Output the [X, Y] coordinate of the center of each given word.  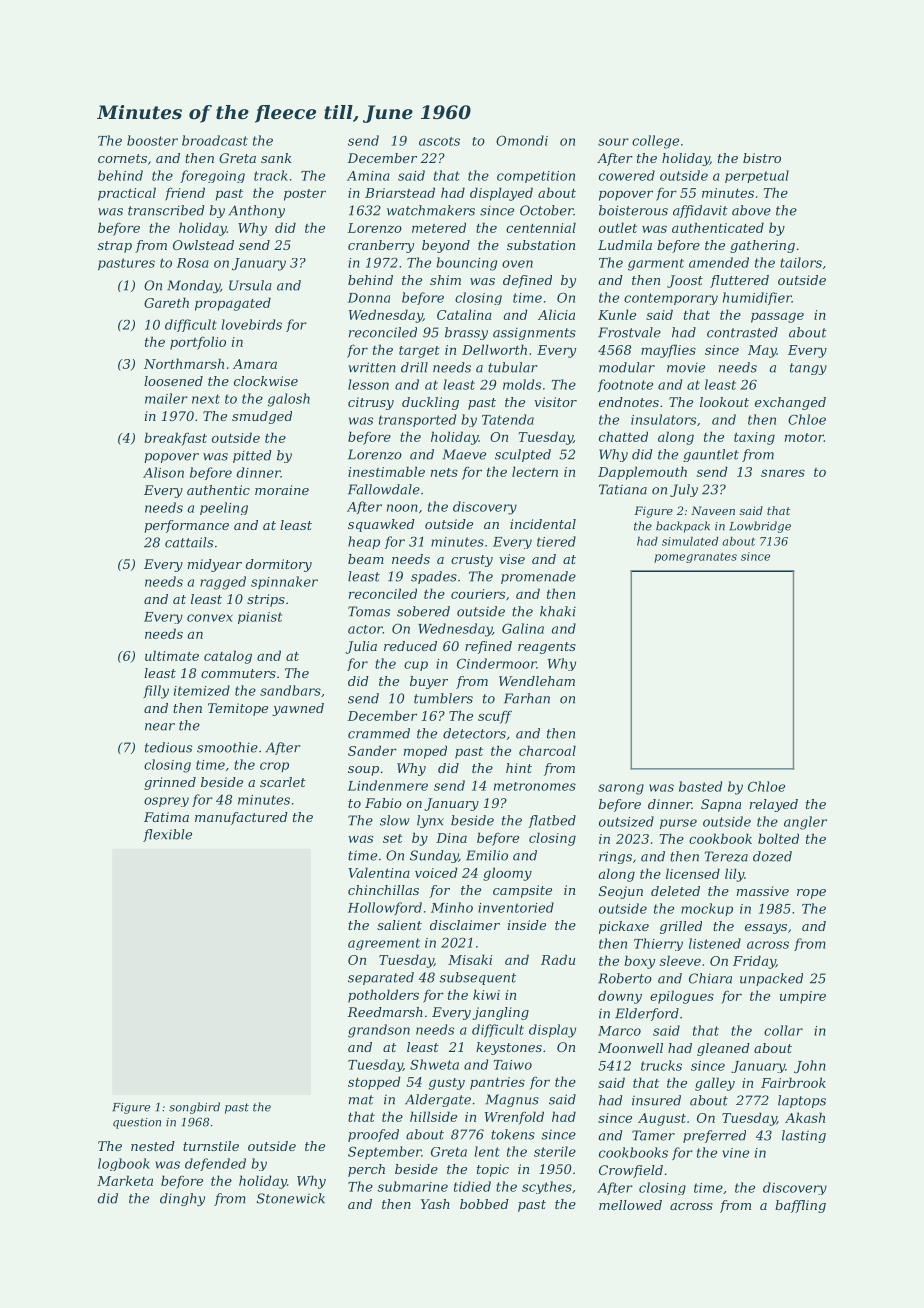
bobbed [484, 1204]
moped [425, 752]
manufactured [241, 818]
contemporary [671, 299]
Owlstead [203, 245]
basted [700, 786]
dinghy [182, 1199]
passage [777, 317]
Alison [163, 472]
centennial [541, 227]
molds [522, 384]
